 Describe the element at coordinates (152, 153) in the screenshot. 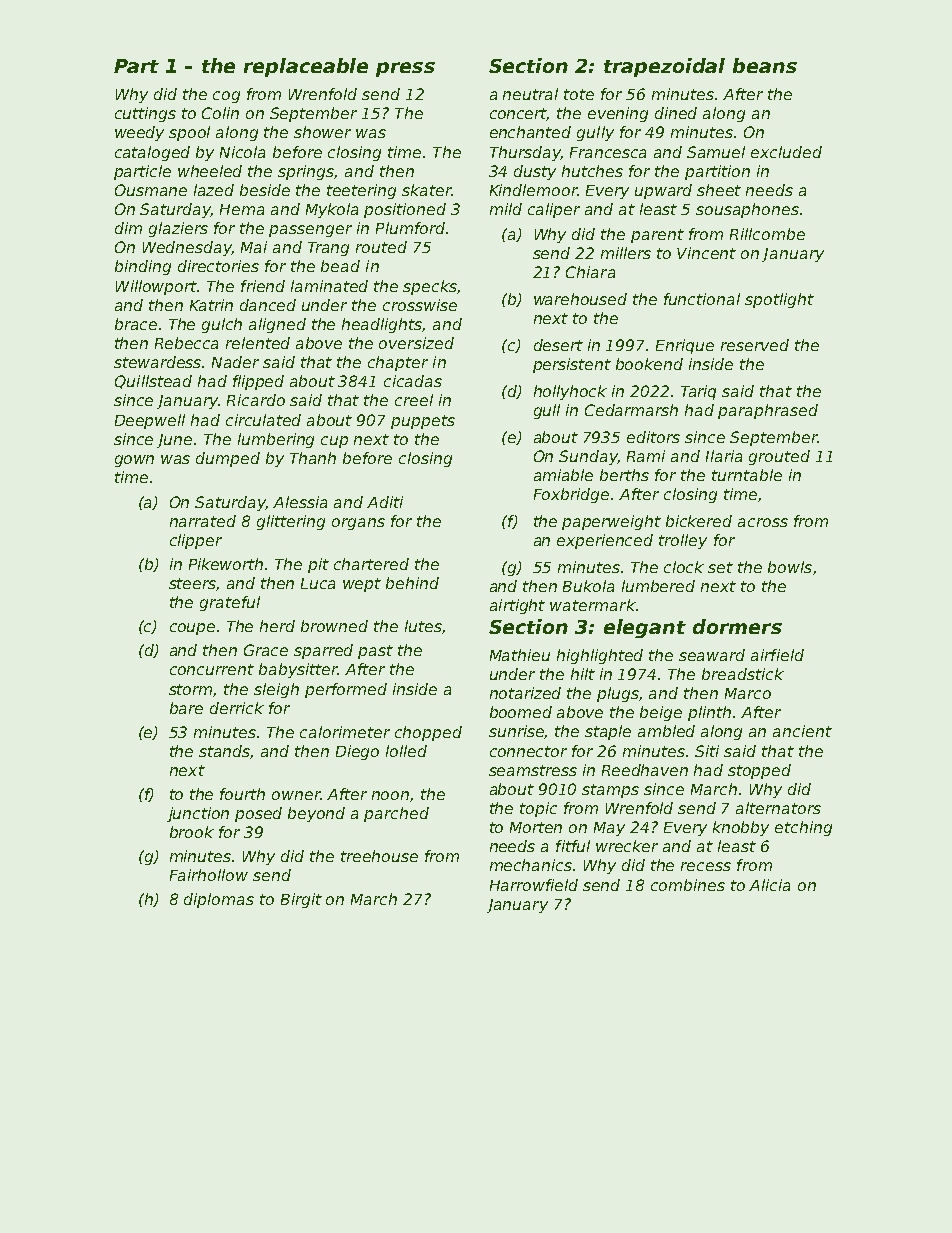

I see `cataloged` at that location.
